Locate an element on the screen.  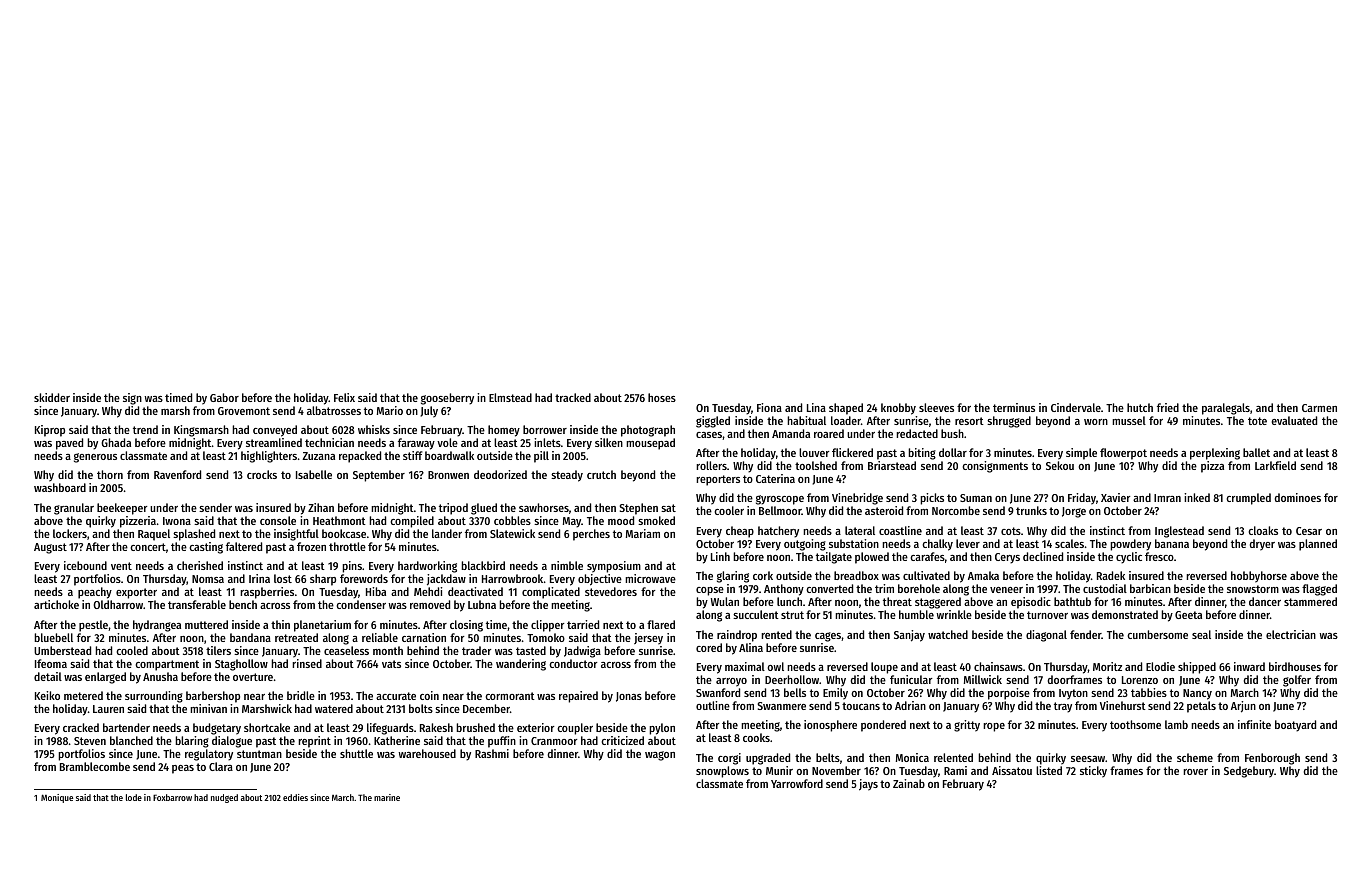
shaped is located at coordinates (846, 409).
